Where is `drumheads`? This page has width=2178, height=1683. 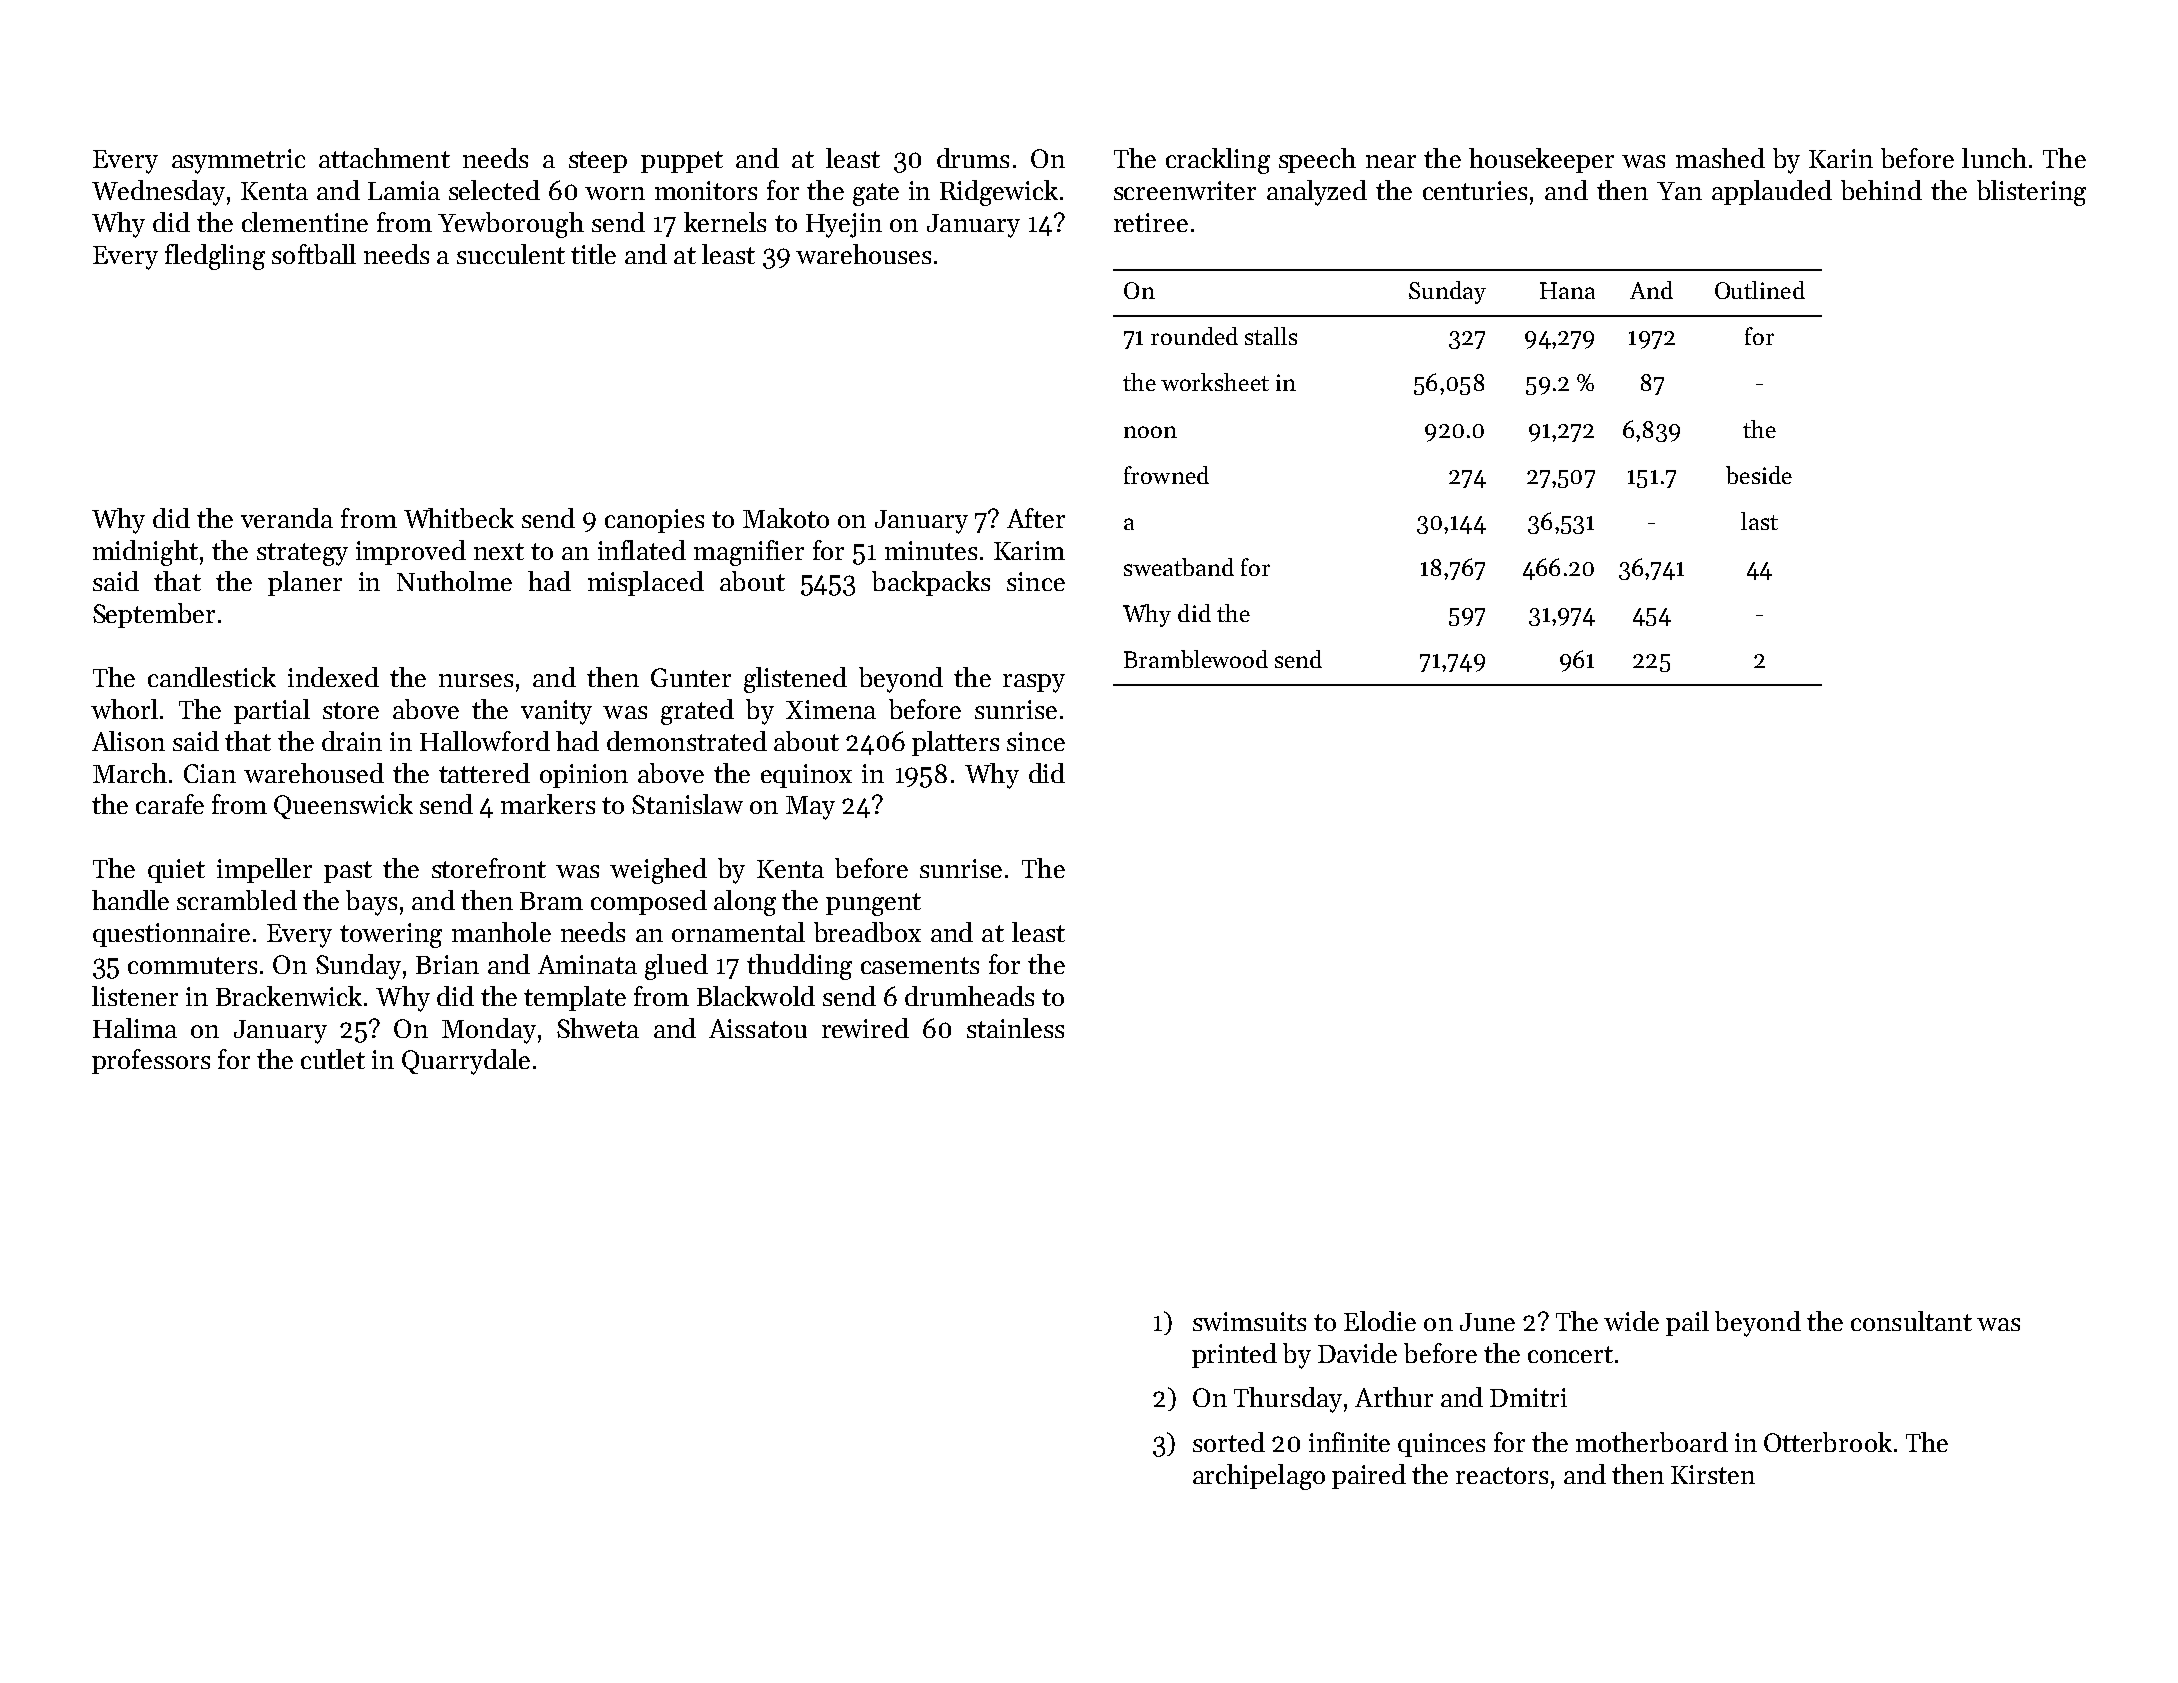 drumheads is located at coordinates (969, 996).
